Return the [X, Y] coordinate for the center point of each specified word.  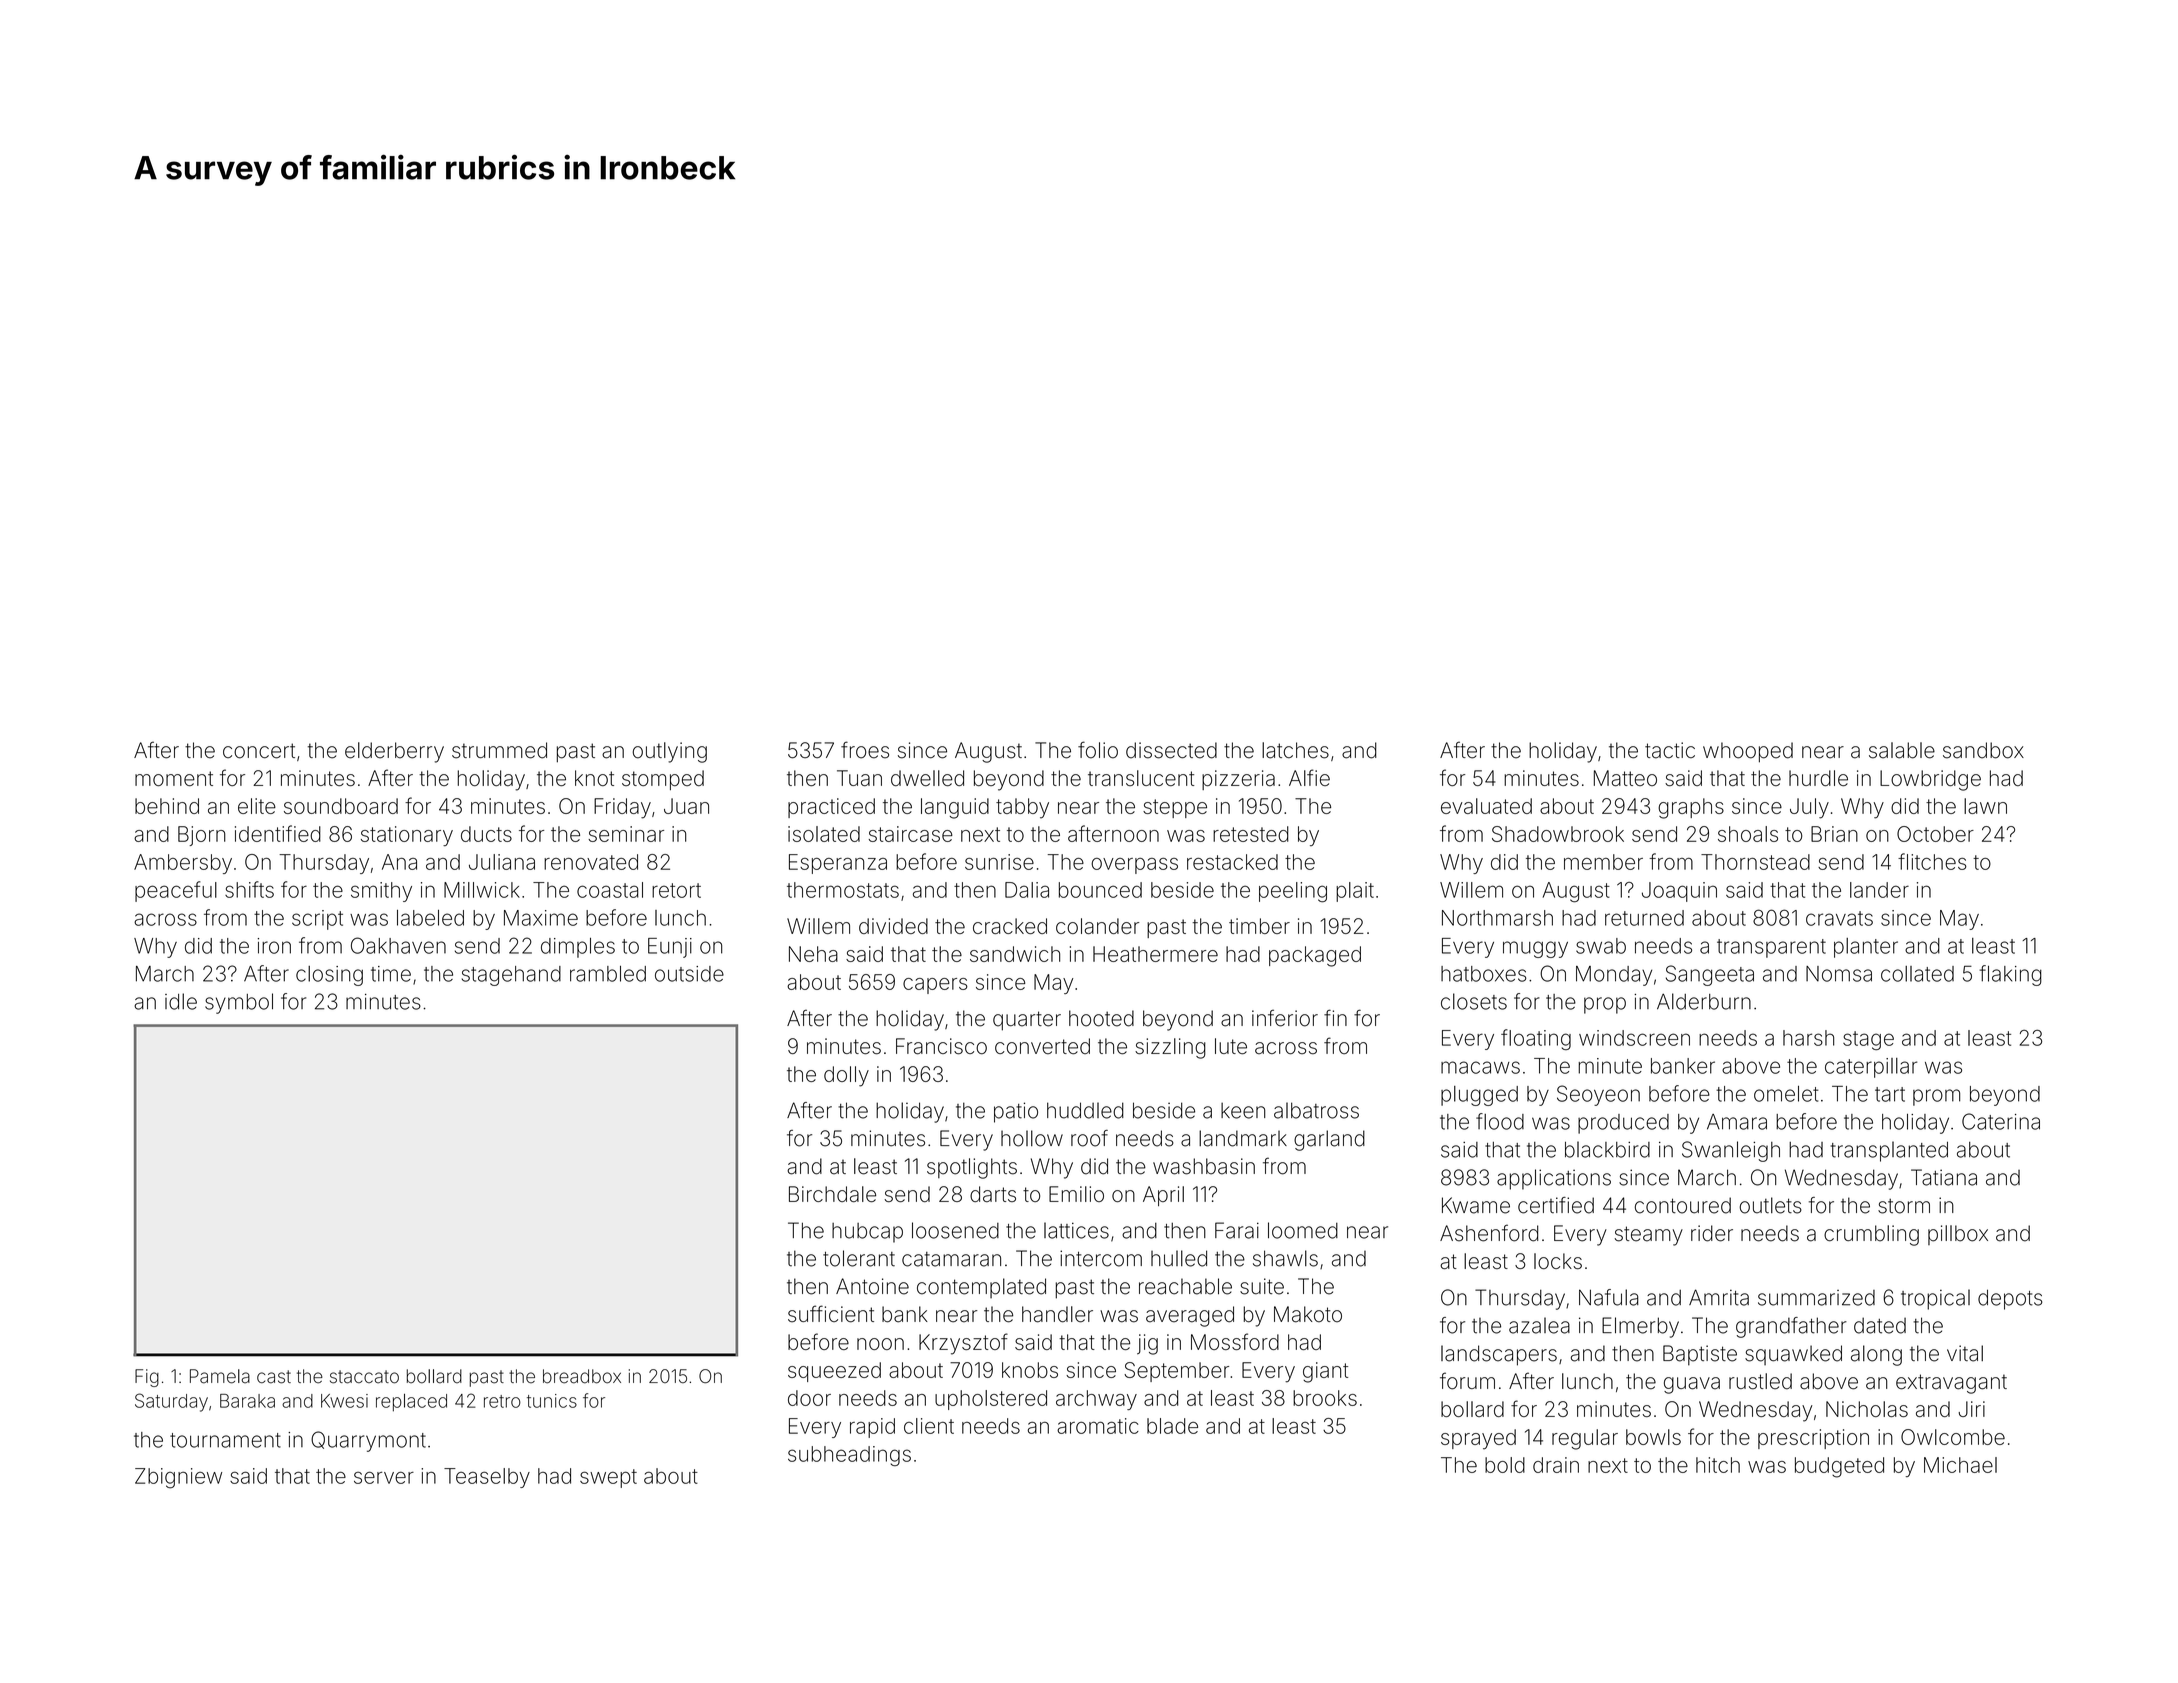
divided [893, 926]
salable [1902, 750]
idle [181, 1001]
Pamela [220, 1376]
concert [259, 751]
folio [1098, 750]
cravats [1839, 918]
